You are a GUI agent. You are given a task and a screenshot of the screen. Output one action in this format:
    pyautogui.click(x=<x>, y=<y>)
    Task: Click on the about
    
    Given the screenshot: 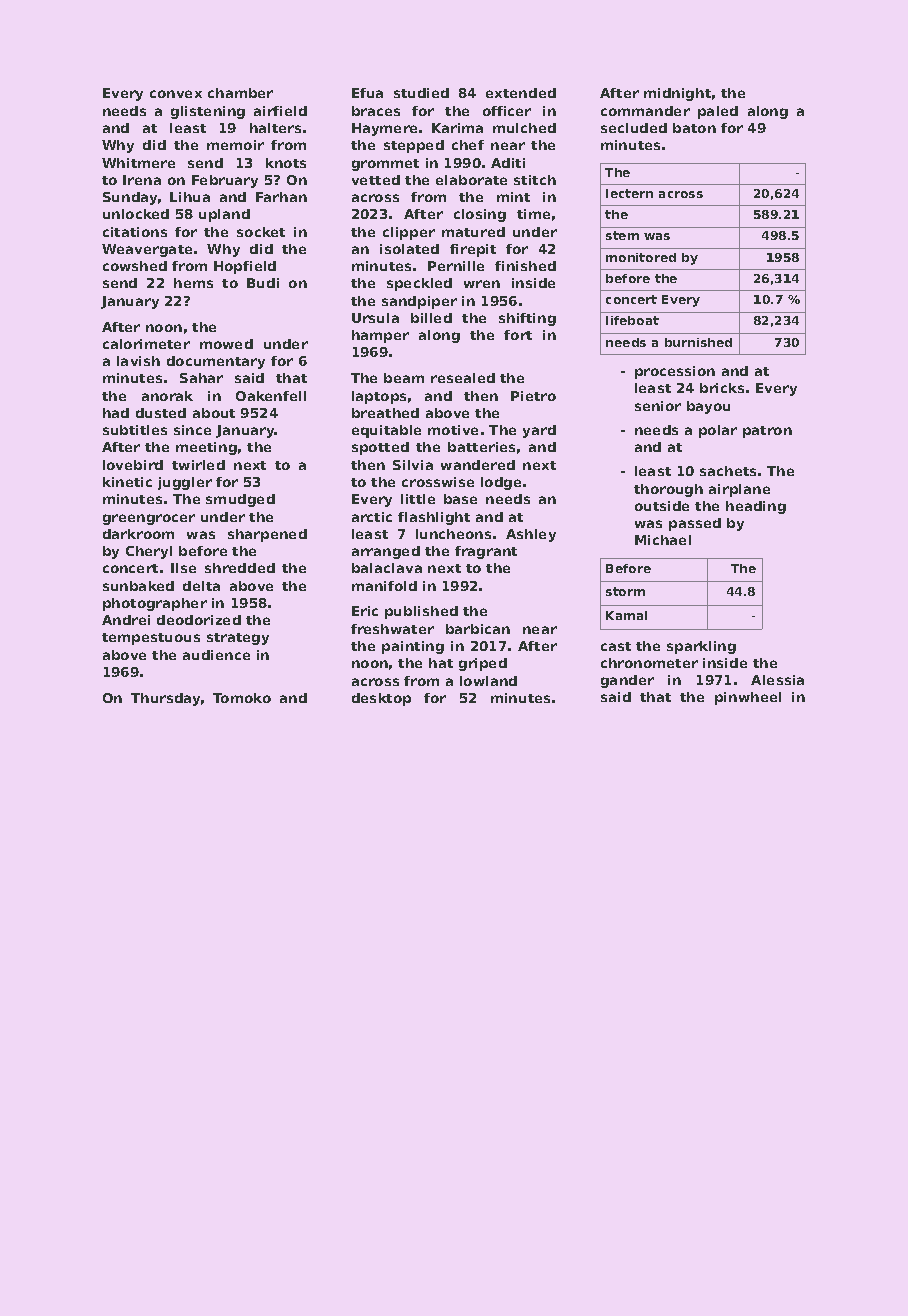 What is the action you would take?
    pyautogui.click(x=214, y=413)
